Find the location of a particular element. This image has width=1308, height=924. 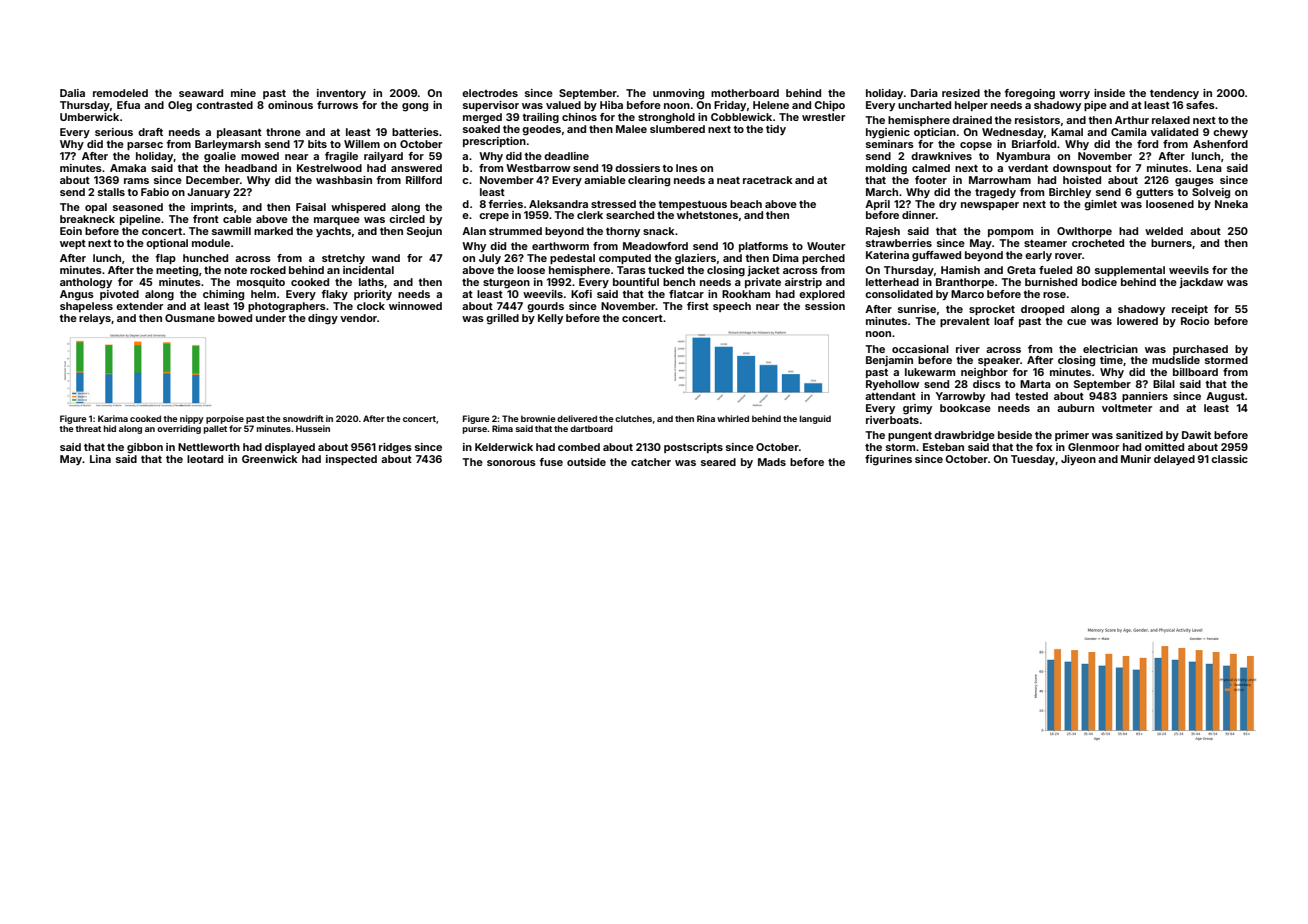

Mads is located at coordinates (772, 462).
